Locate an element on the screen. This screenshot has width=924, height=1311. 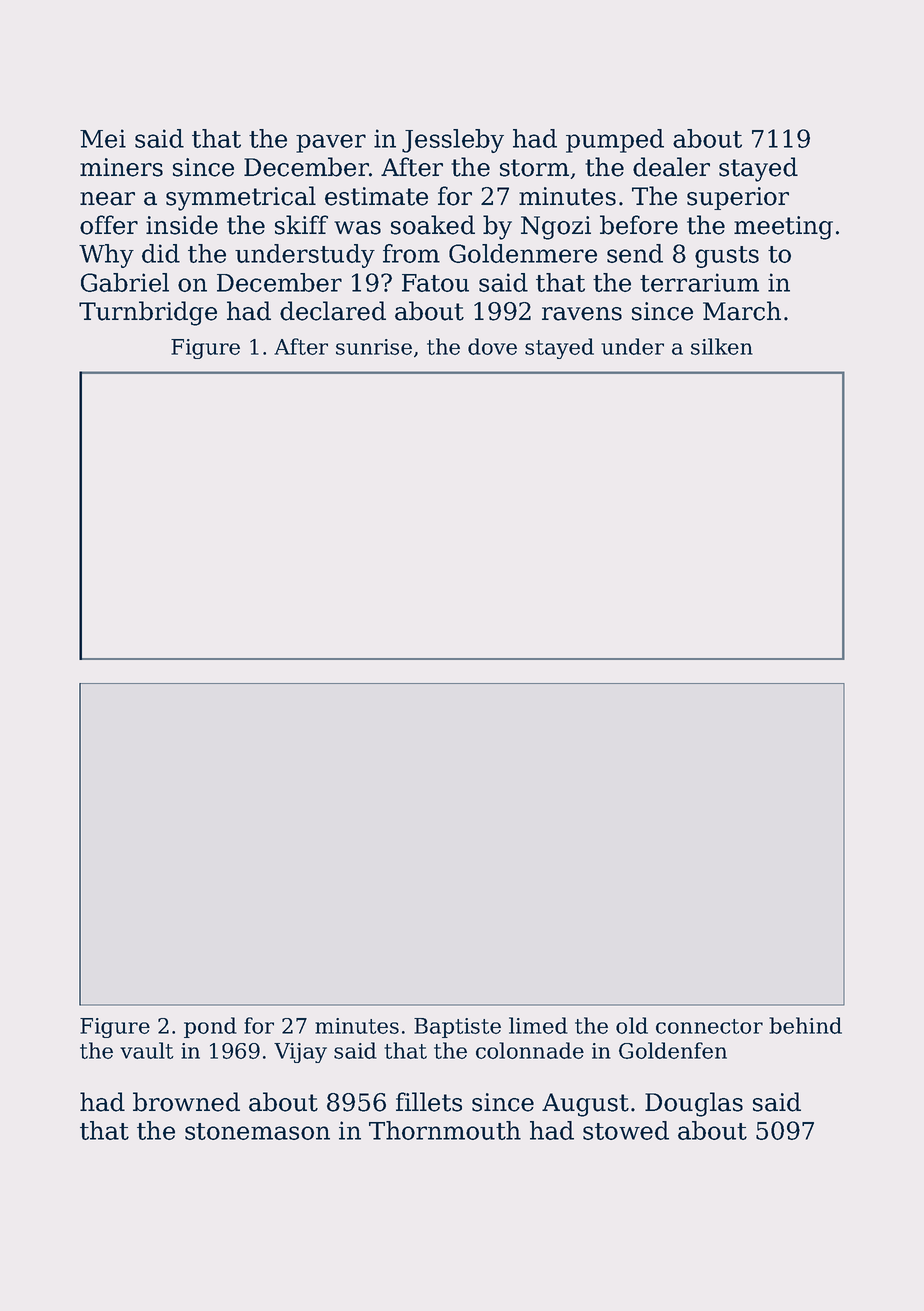
symmetrical is located at coordinates (241, 198).
